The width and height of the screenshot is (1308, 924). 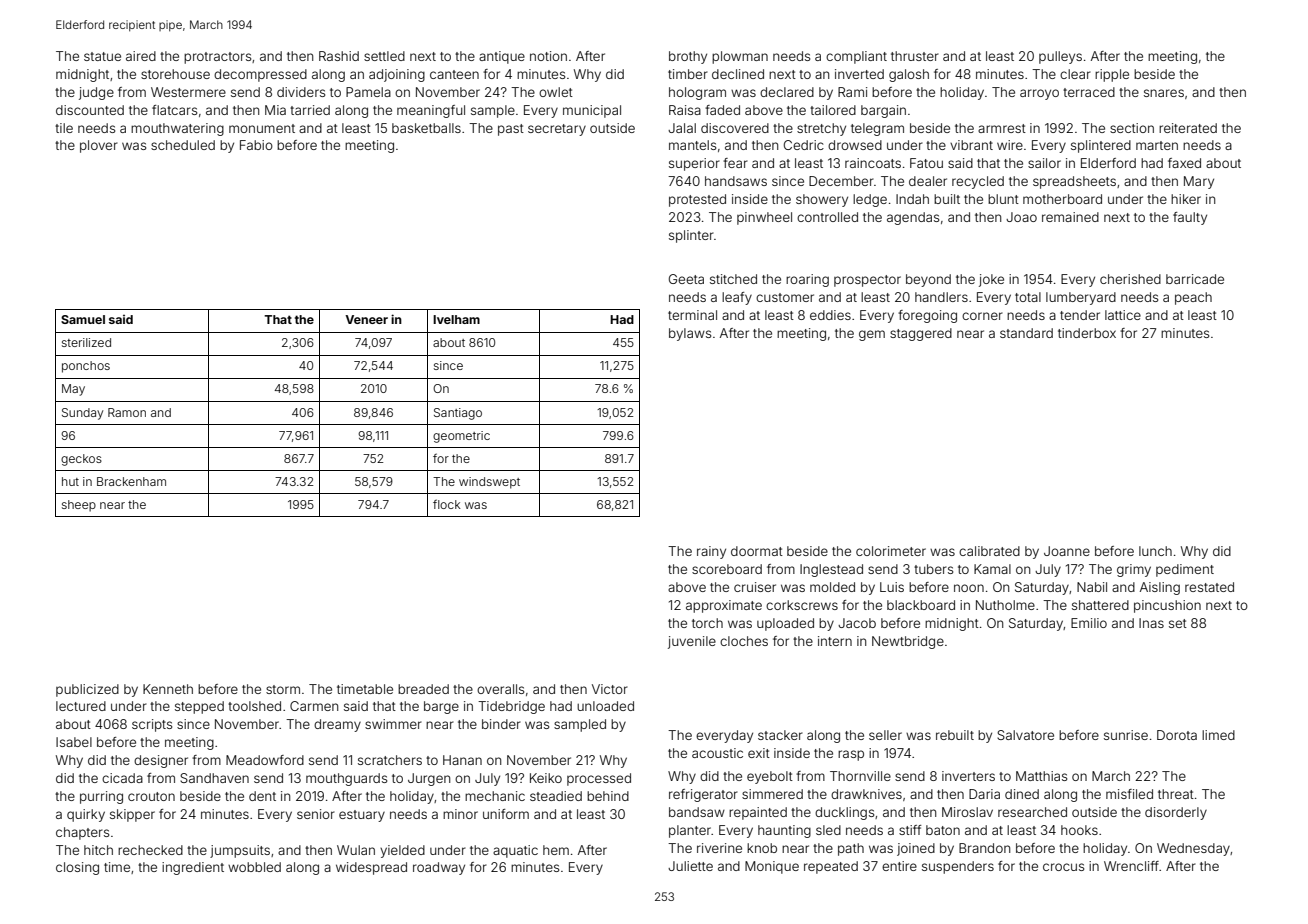 What do you see at coordinates (82, 833) in the screenshot?
I see `chapters` at bounding box center [82, 833].
